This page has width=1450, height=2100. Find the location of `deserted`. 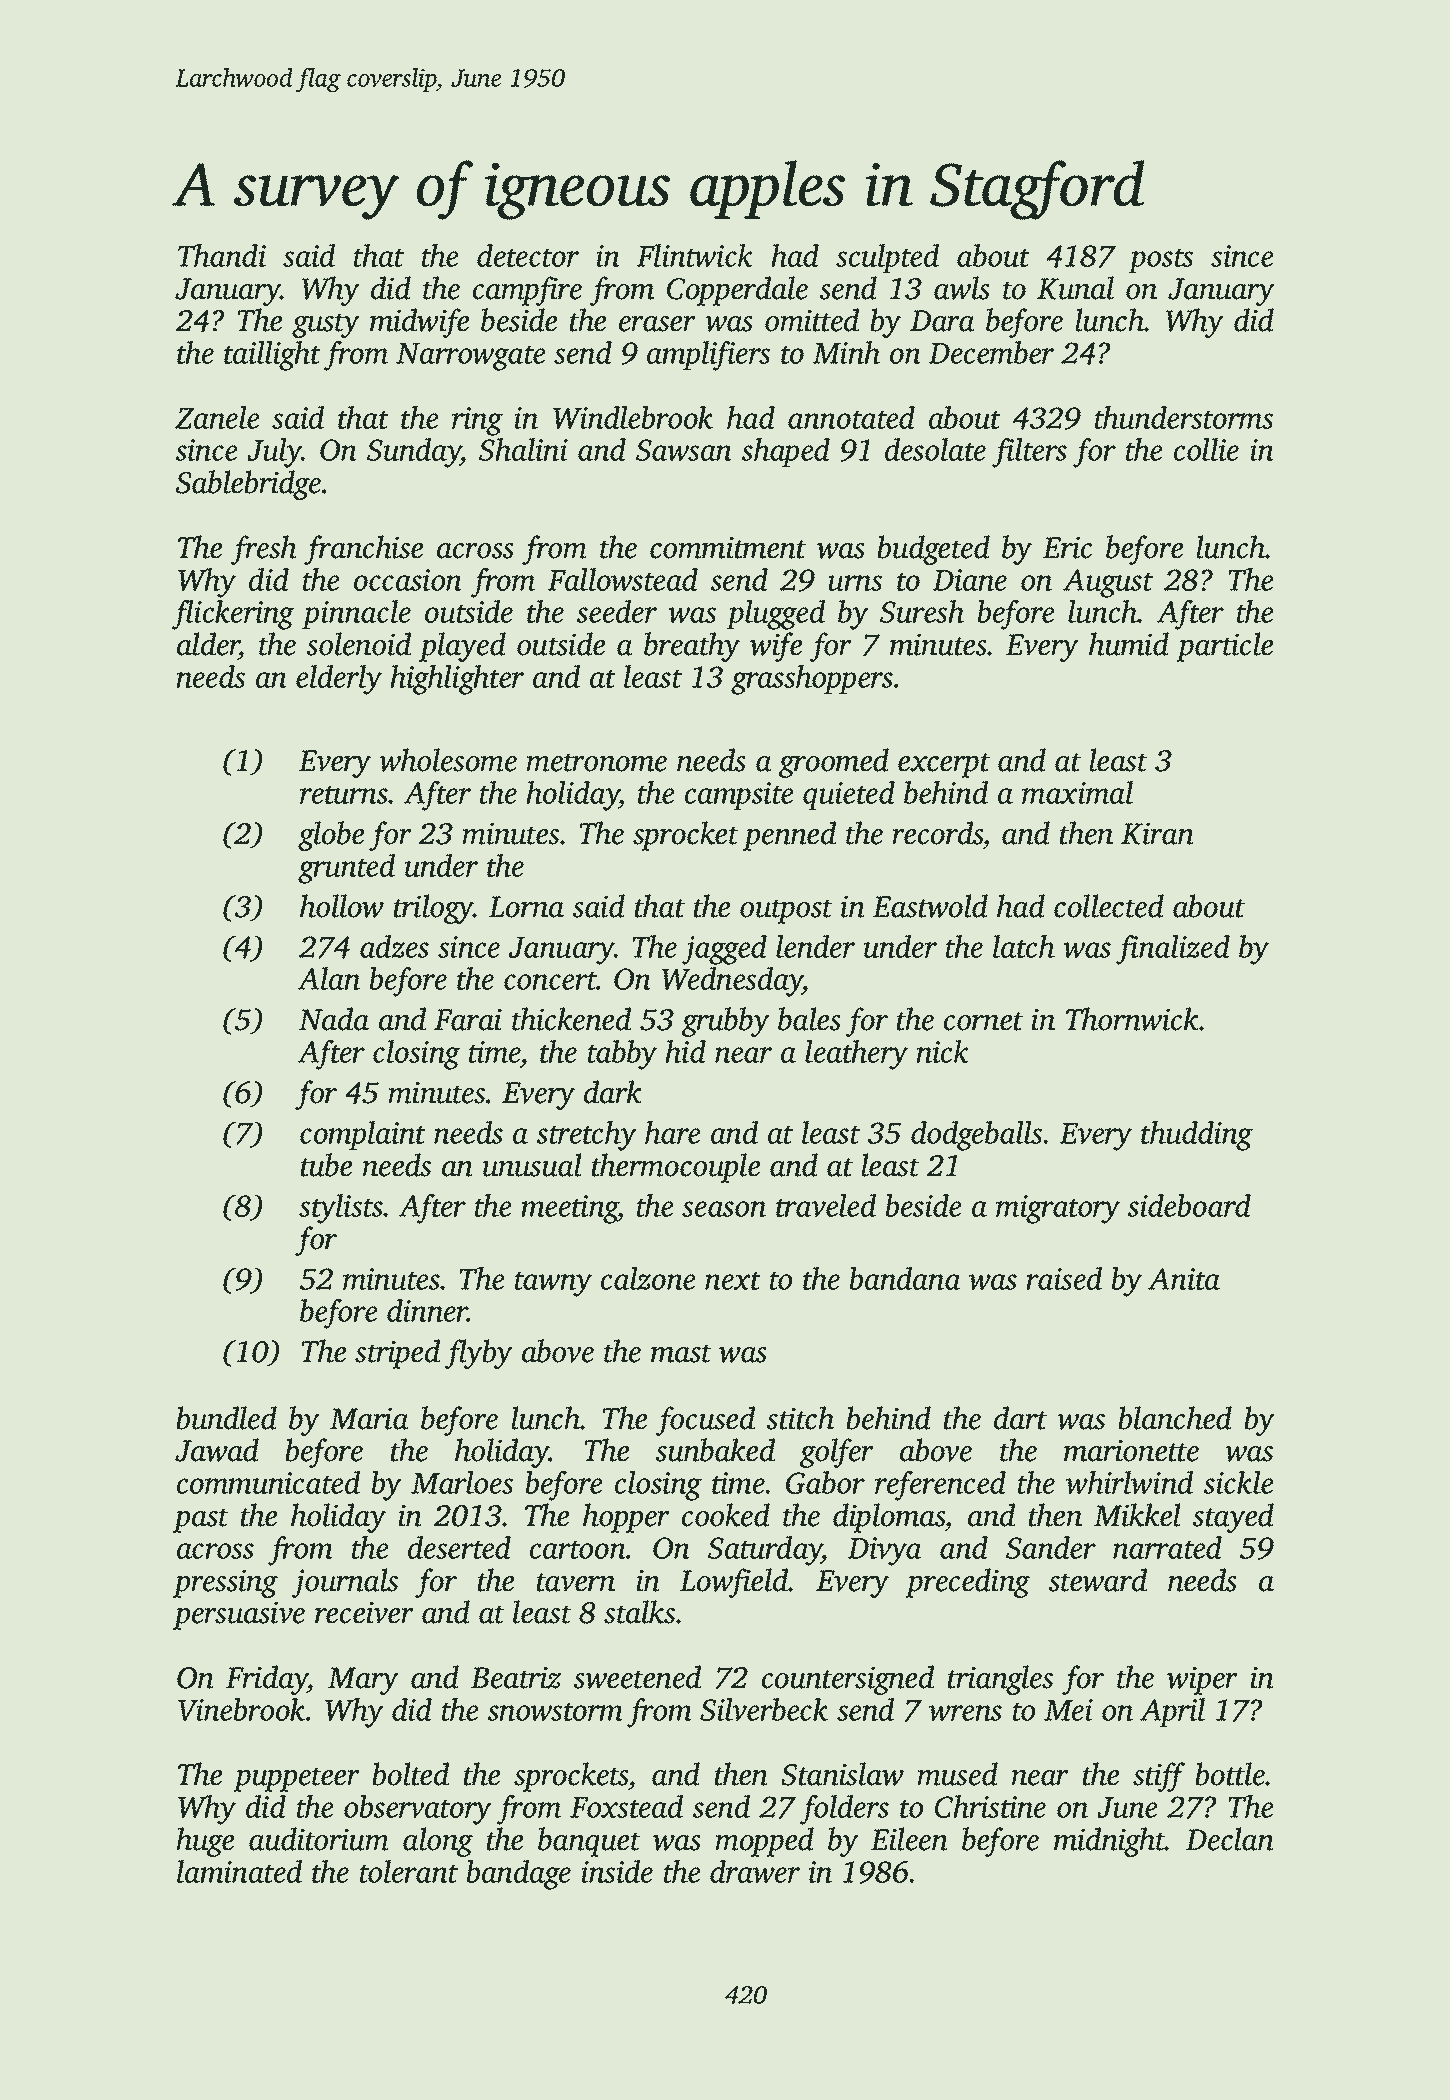

deserted is located at coordinates (459, 1547).
